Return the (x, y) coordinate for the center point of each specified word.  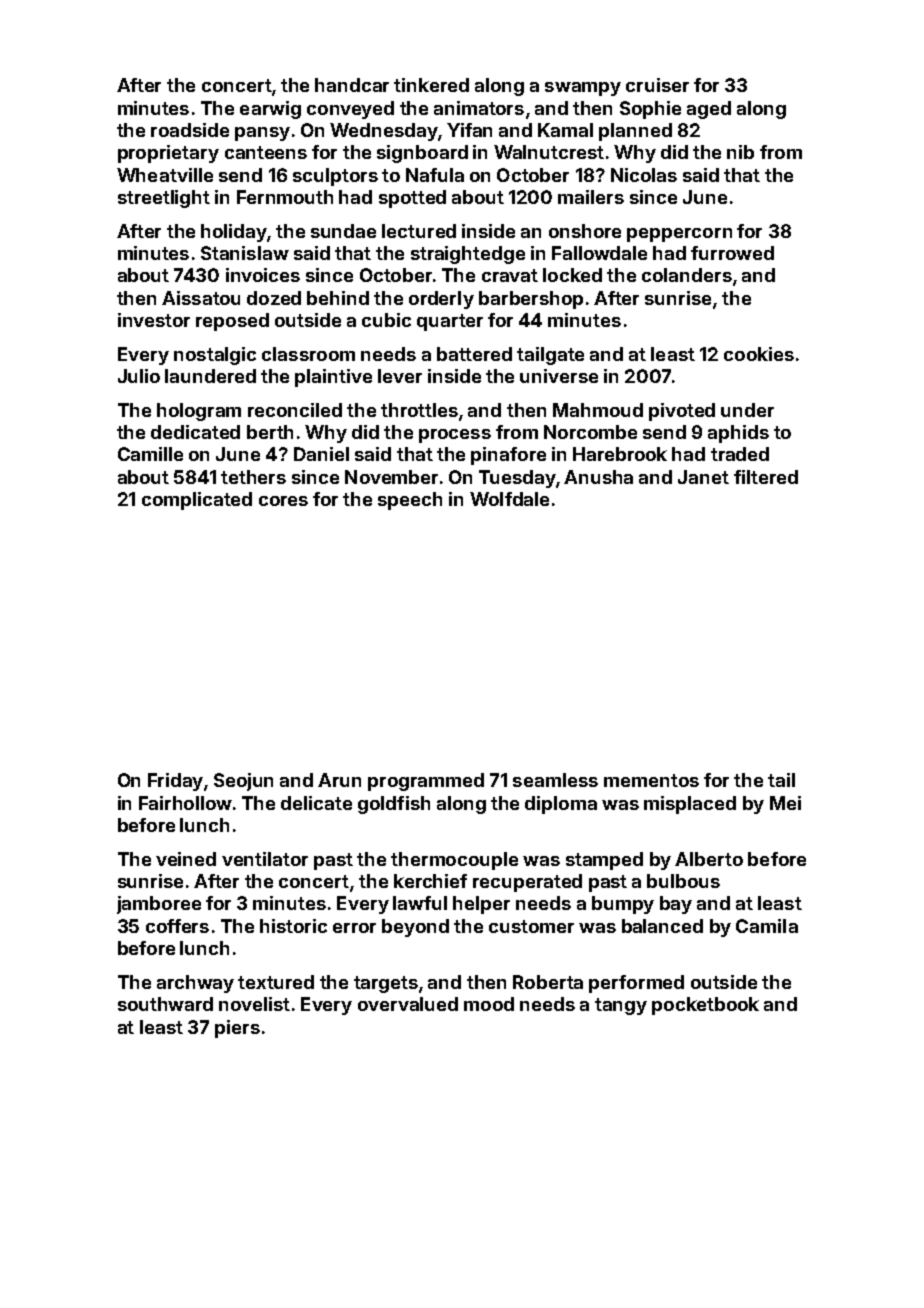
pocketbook (705, 1006)
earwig (270, 110)
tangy (621, 1006)
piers (237, 1029)
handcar (352, 85)
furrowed (732, 253)
